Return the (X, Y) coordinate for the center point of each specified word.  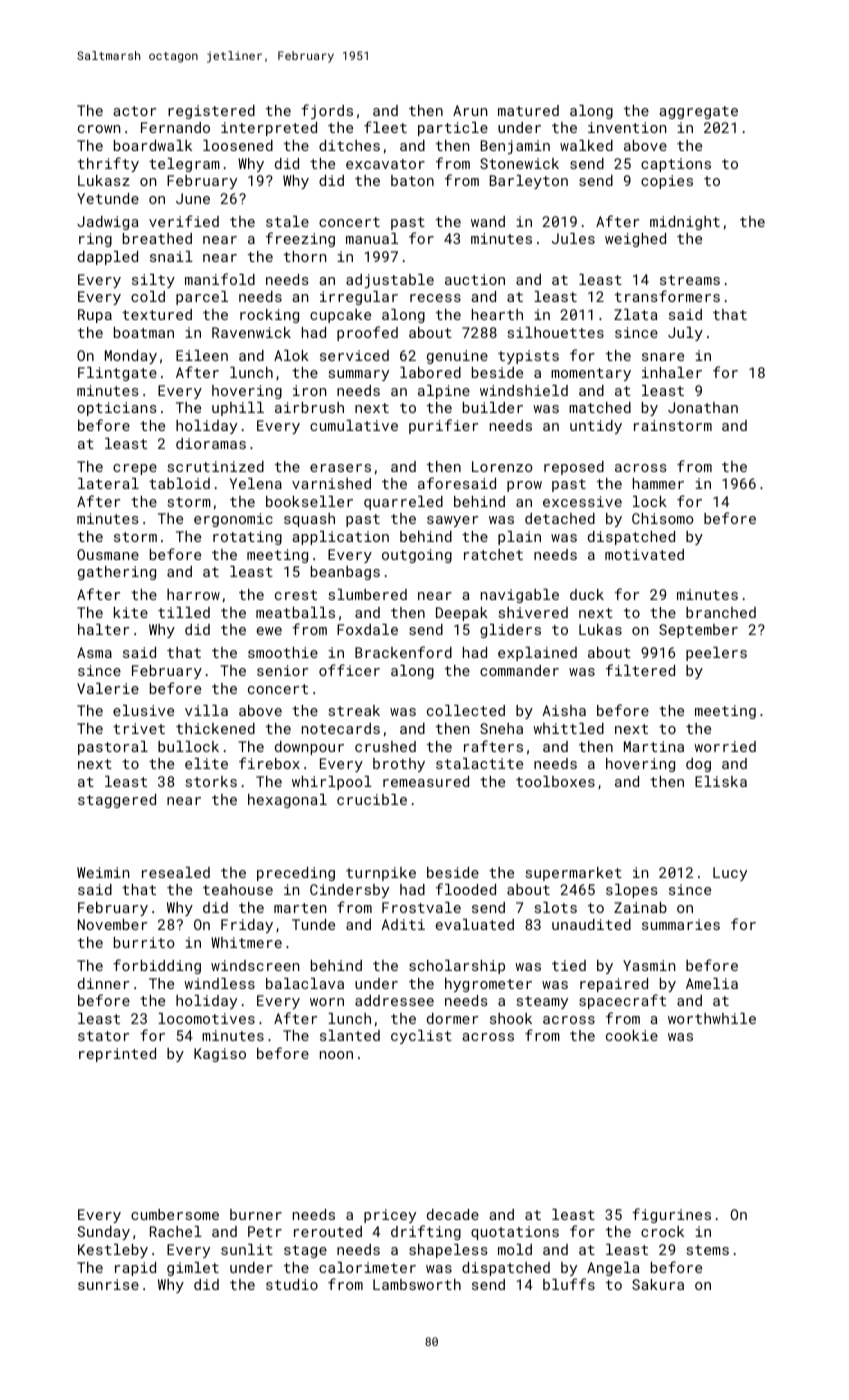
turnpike (381, 874)
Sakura (658, 1284)
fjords (327, 111)
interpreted (269, 129)
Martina (654, 746)
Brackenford (403, 652)
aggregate (698, 112)
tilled (184, 612)
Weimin (103, 872)
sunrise (108, 1284)
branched (721, 612)
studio (292, 1284)
